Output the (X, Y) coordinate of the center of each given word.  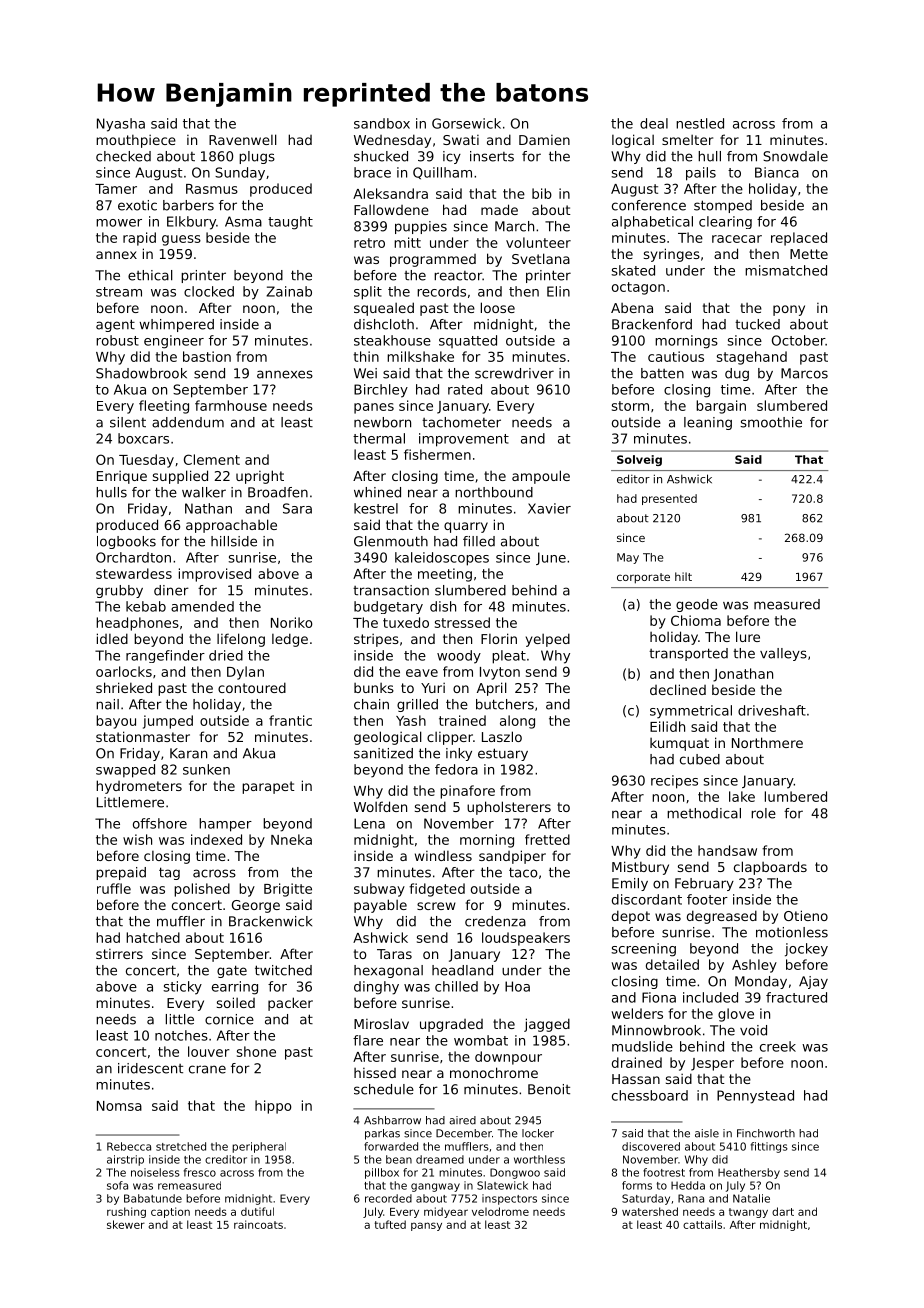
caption (170, 1212)
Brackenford (652, 324)
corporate (643, 578)
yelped (548, 640)
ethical (150, 275)
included (710, 997)
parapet (268, 787)
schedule (384, 1089)
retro (369, 243)
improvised (215, 575)
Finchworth (766, 1133)
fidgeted (437, 890)
